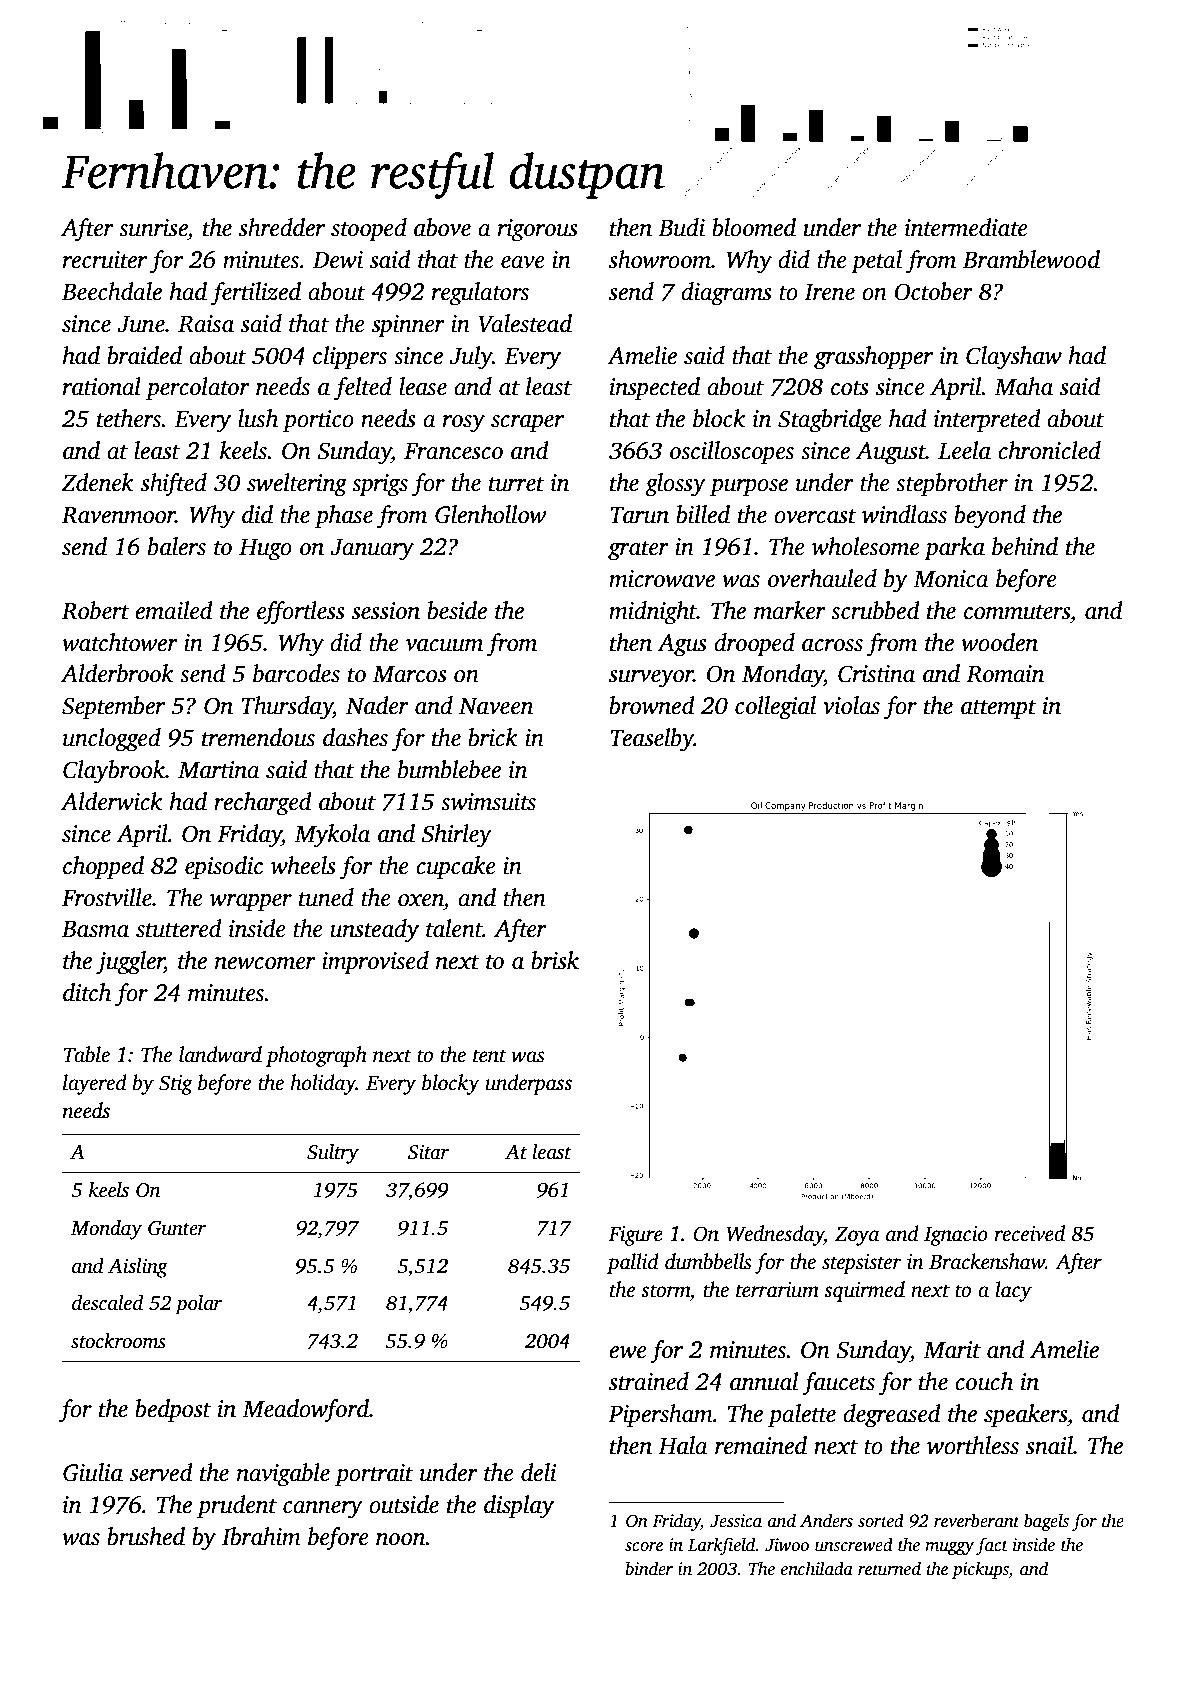 This screenshot has height=1682, width=1189. I want to click on Pipersham, so click(660, 1416).
